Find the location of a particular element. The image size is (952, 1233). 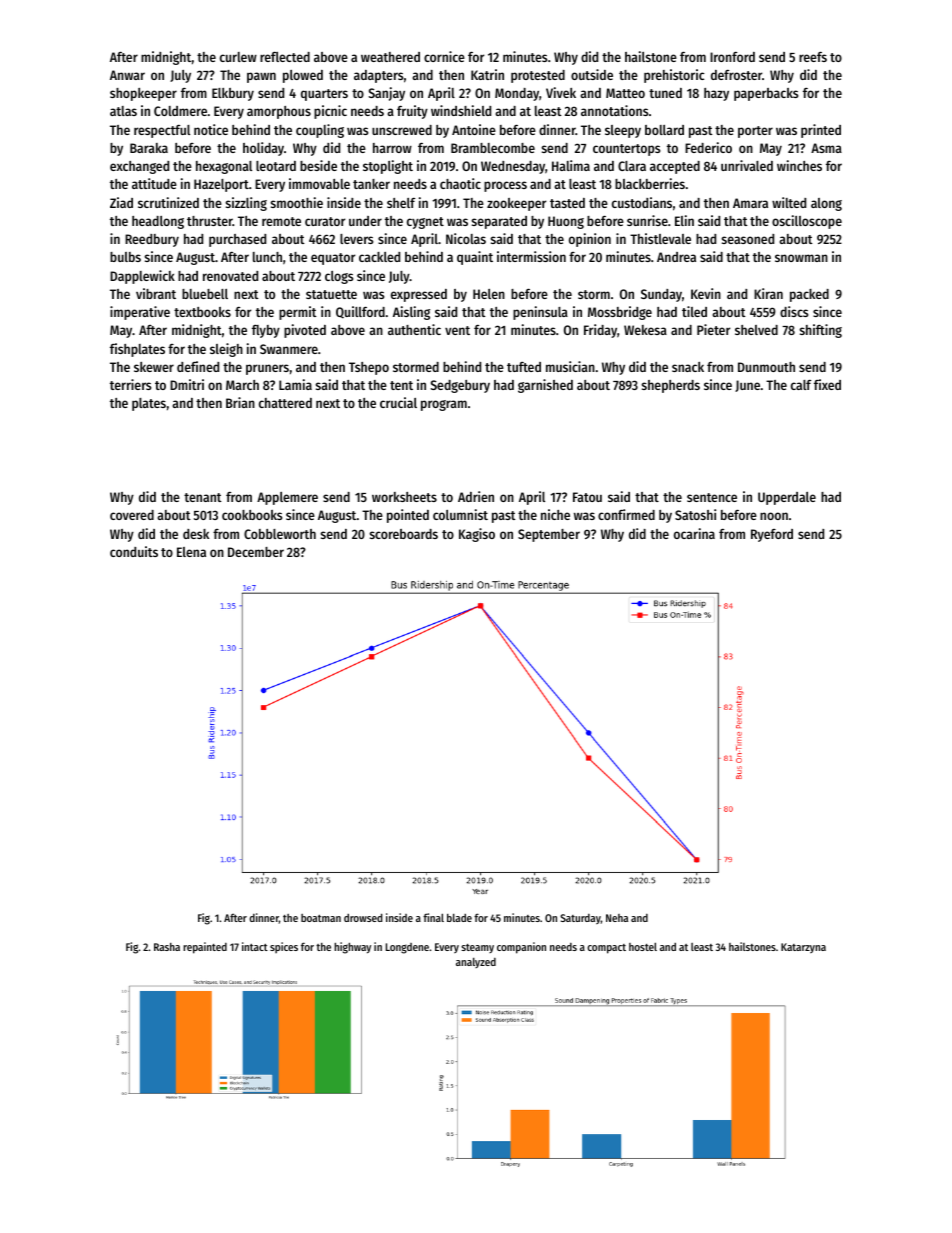

reefs is located at coordinates (813, 57).
